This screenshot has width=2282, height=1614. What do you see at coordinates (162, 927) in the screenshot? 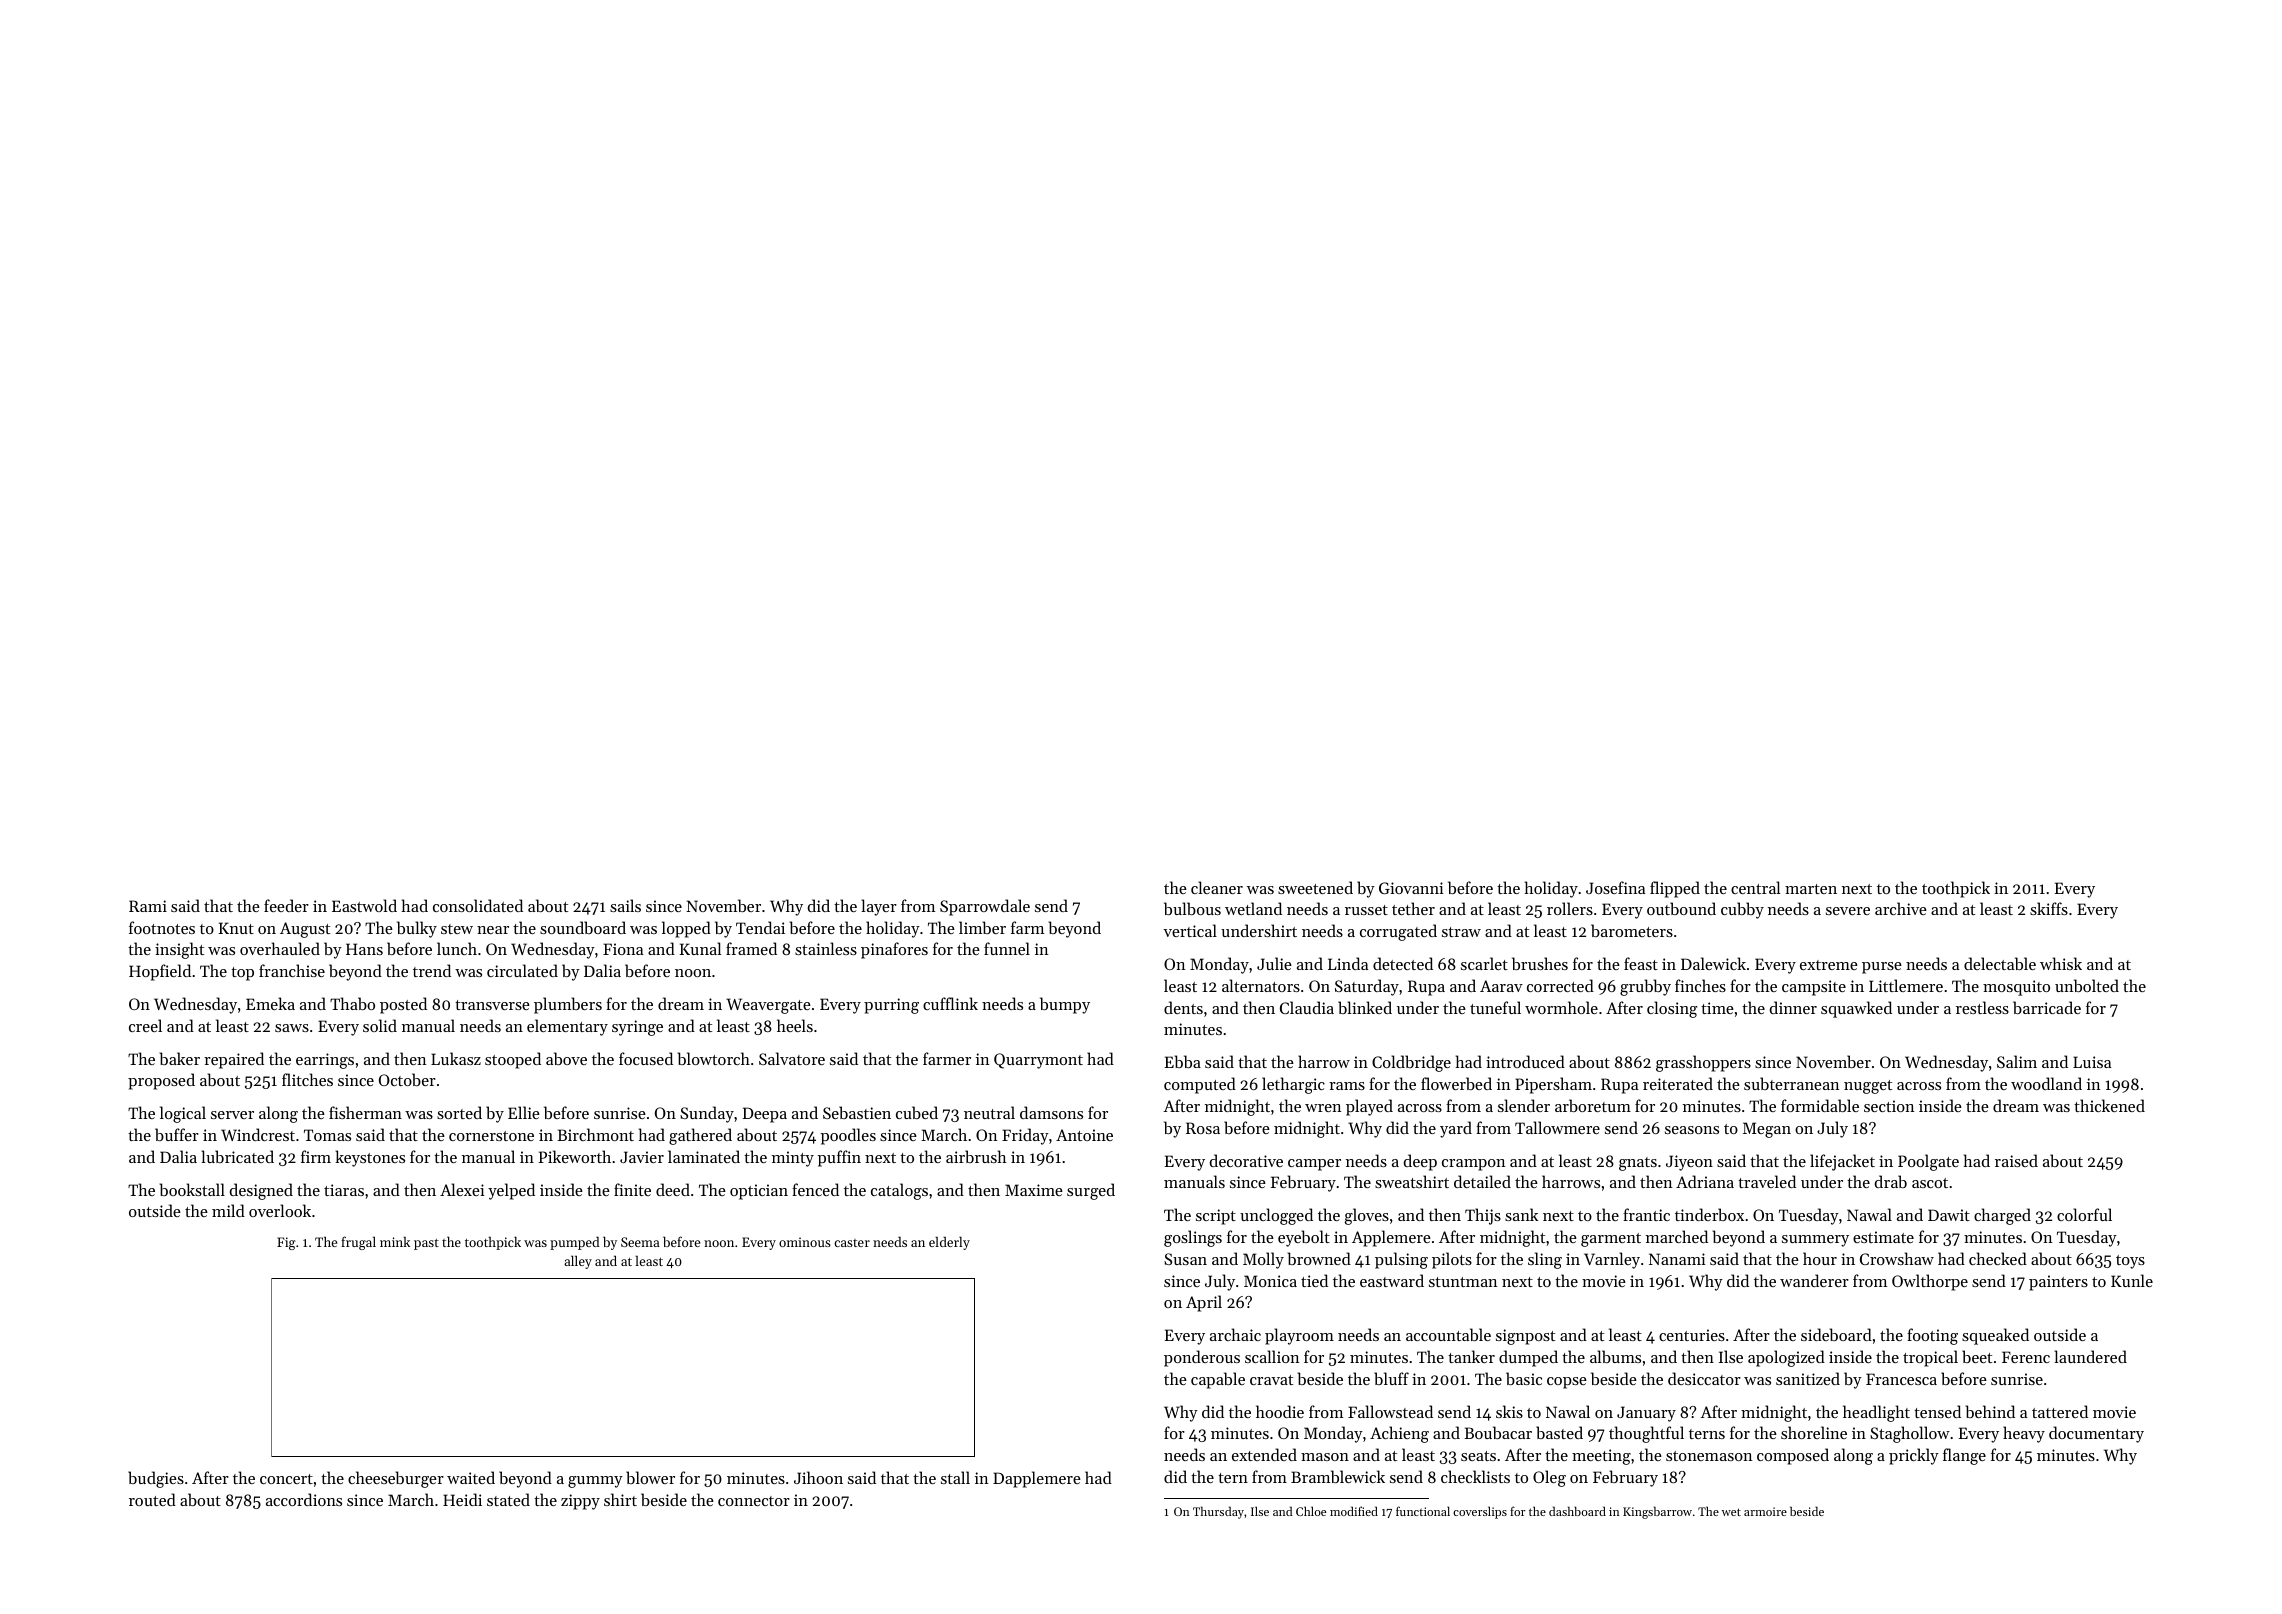
I see `footnotes` at bounding box center [162, 927].
